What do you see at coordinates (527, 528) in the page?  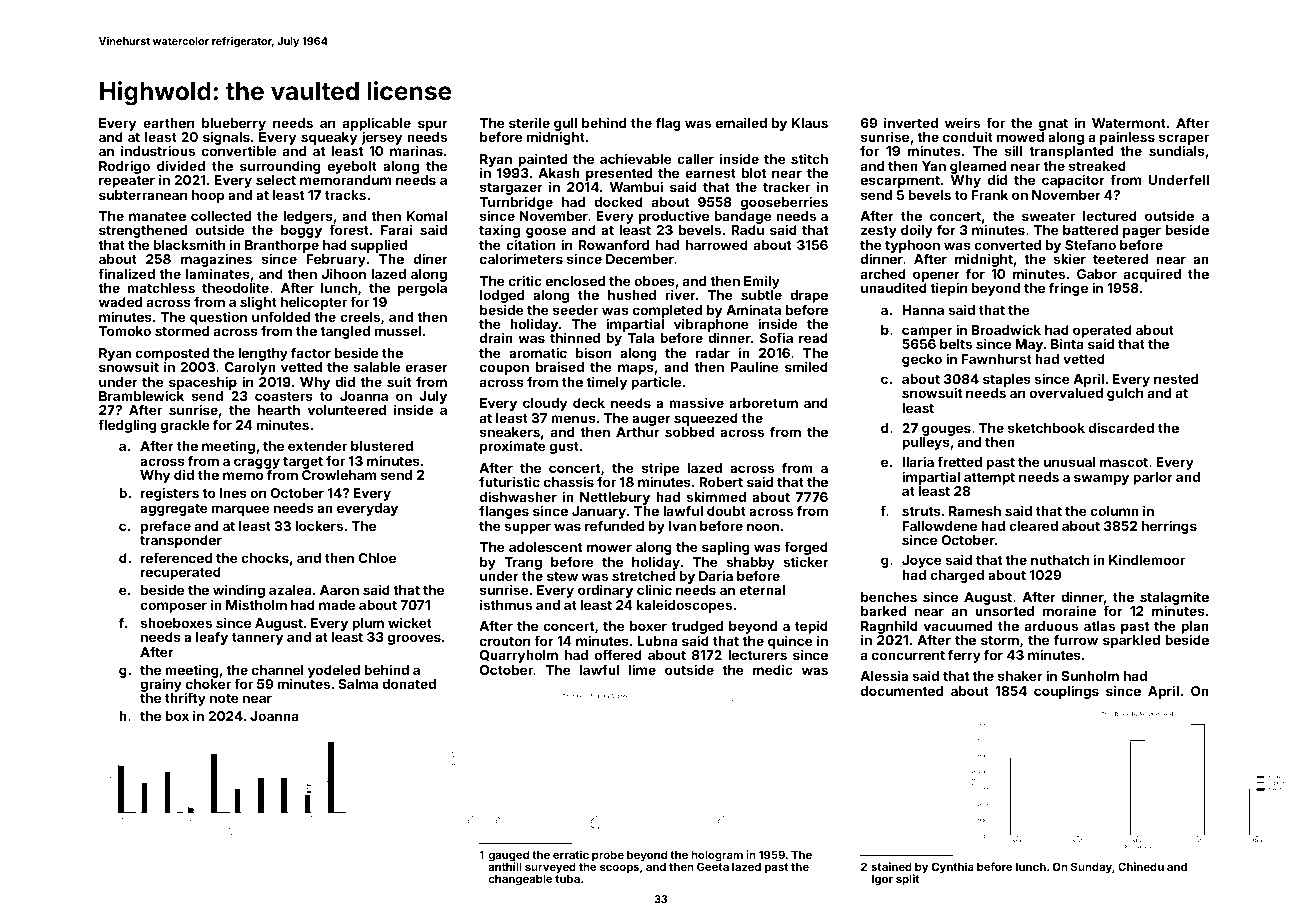 I see `supper` at bounding box center [527, 528].
